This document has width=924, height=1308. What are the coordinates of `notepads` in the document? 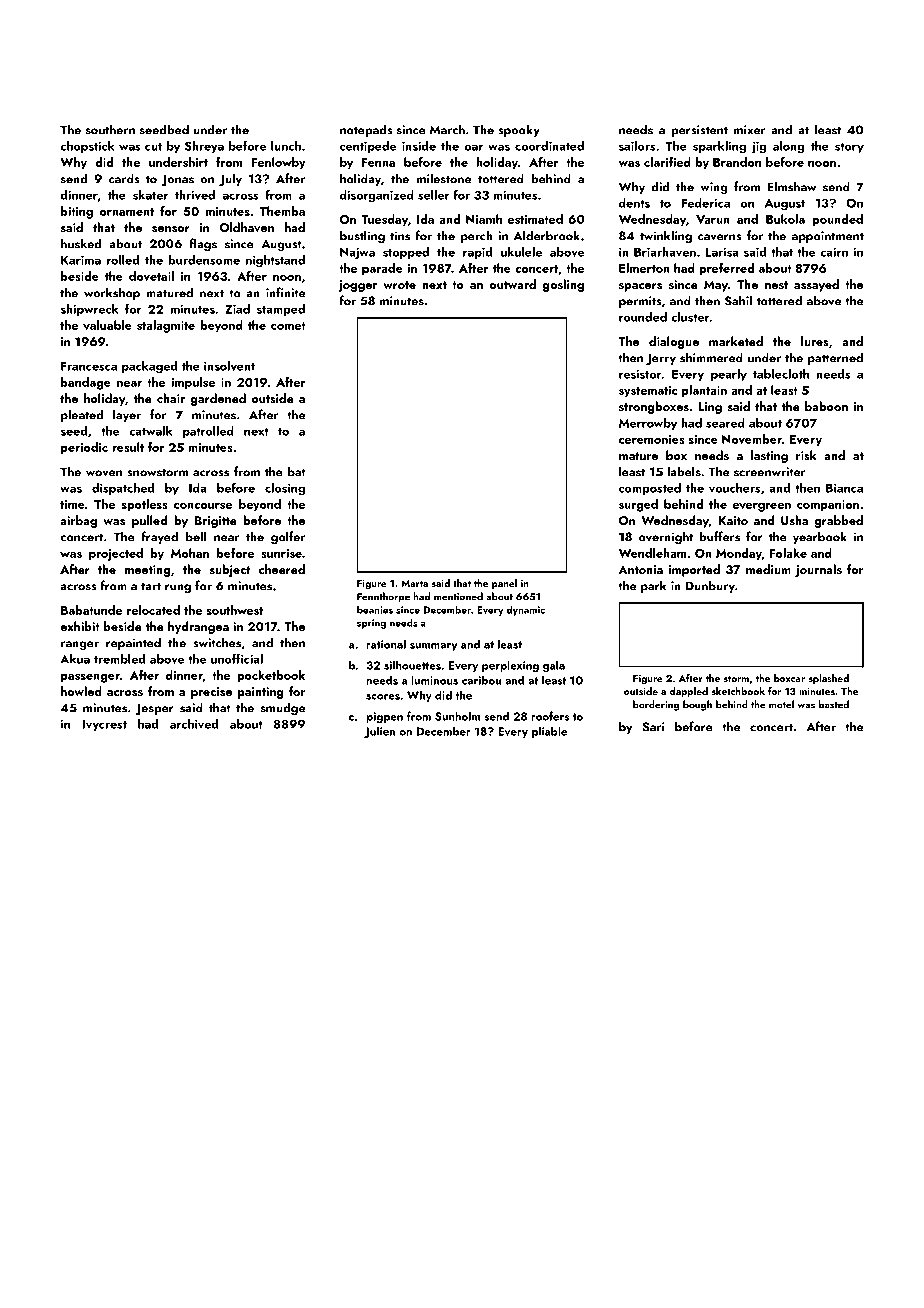 It's located at (366, 130).
